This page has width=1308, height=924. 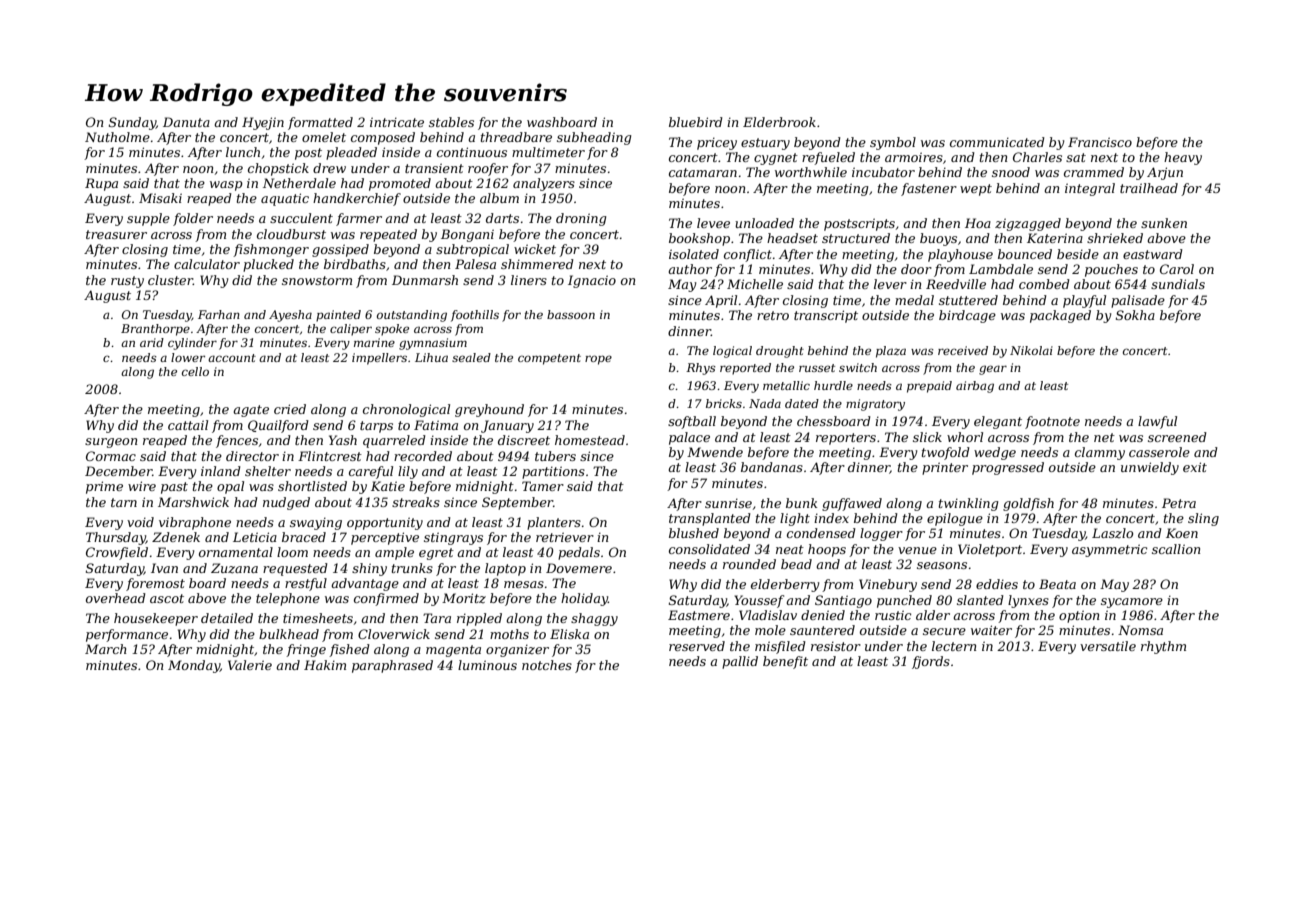 What do you see at coordinates (374, 342) in the page?
I see `marine` at bounding box center [374, 342].
